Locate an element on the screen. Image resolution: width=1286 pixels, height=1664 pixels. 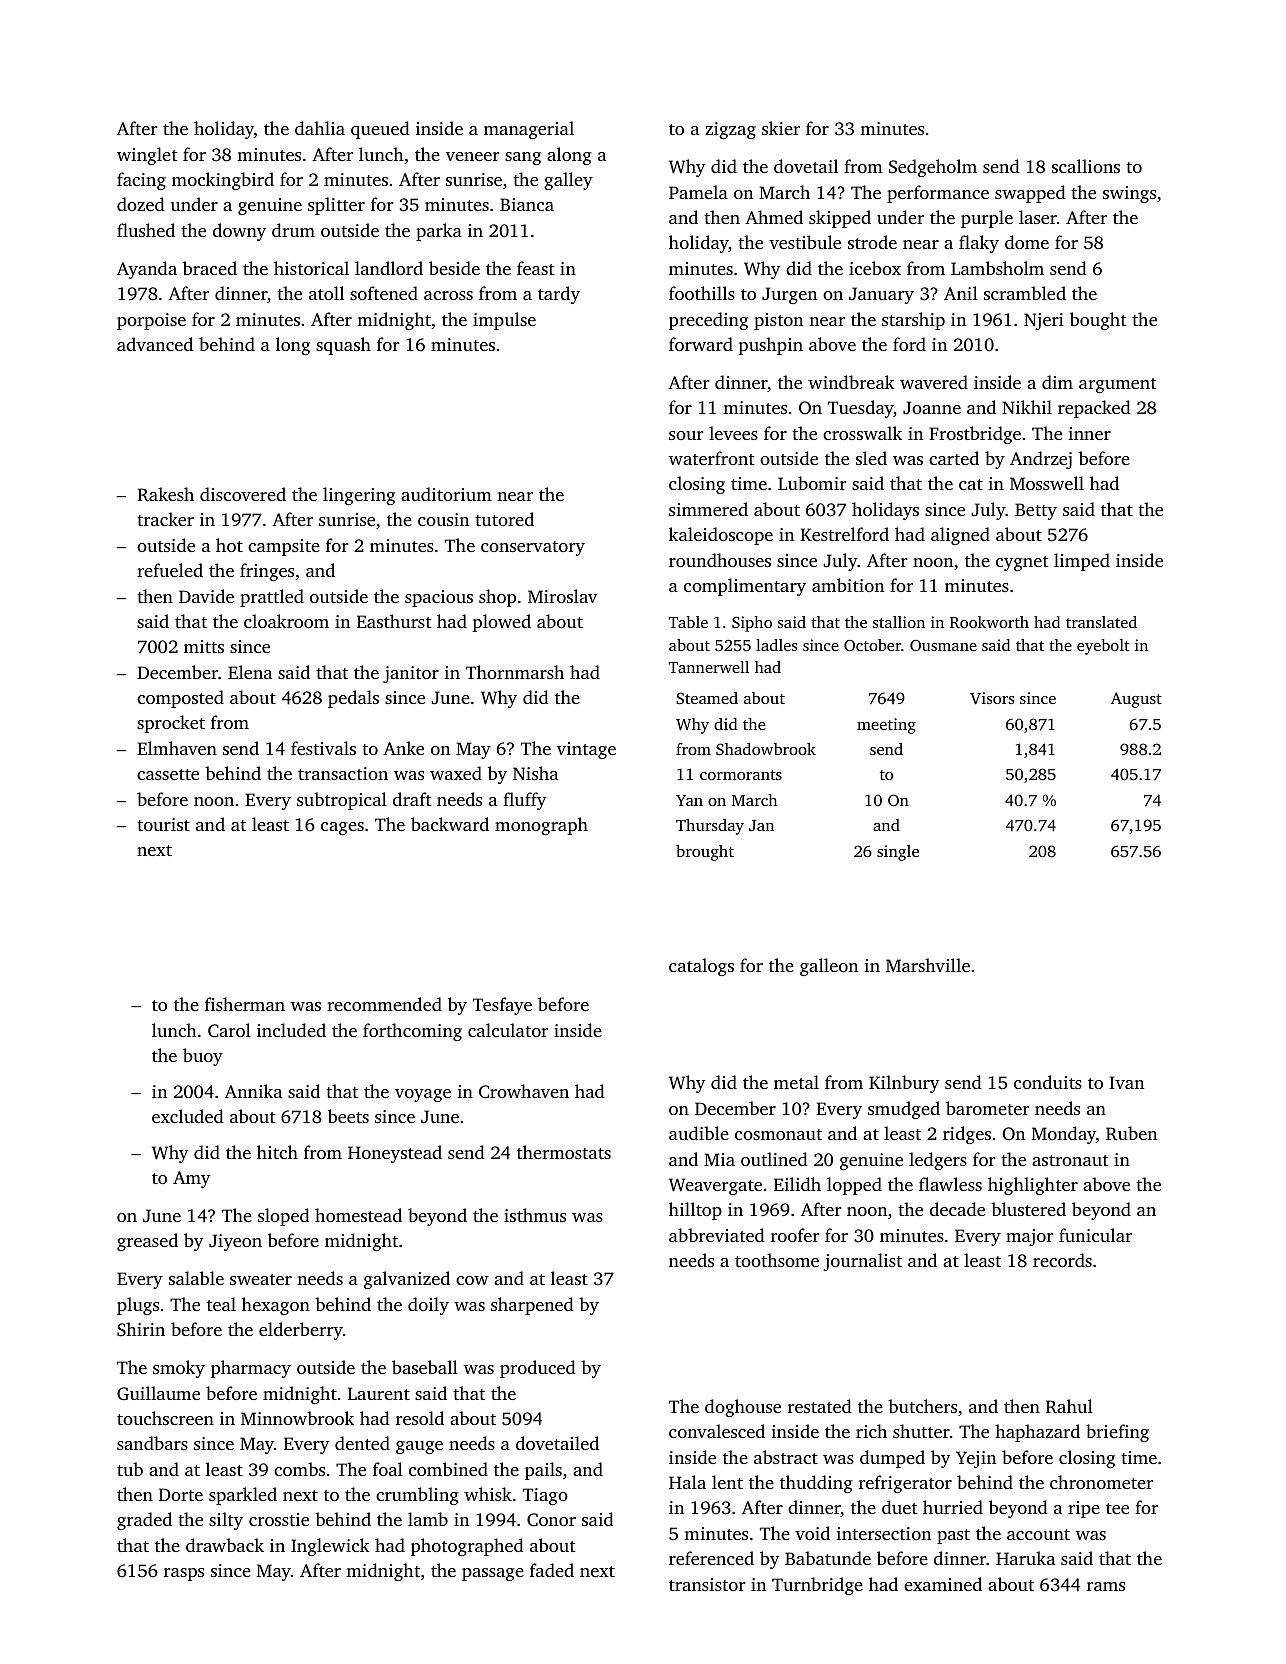
parka is located at coordinates (439, 232).
